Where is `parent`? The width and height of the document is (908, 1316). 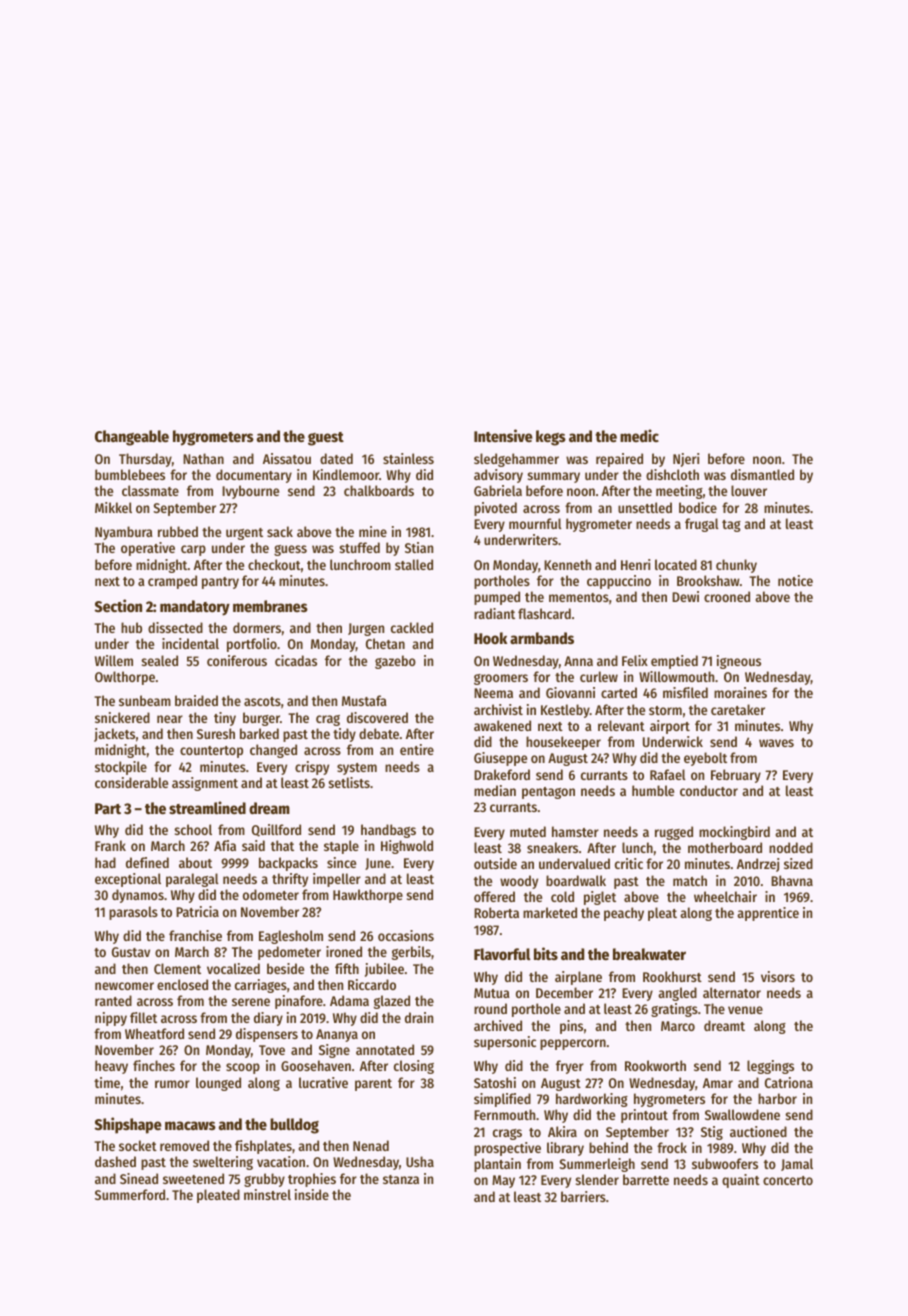 parent is located at coordinates (373, 1085).
